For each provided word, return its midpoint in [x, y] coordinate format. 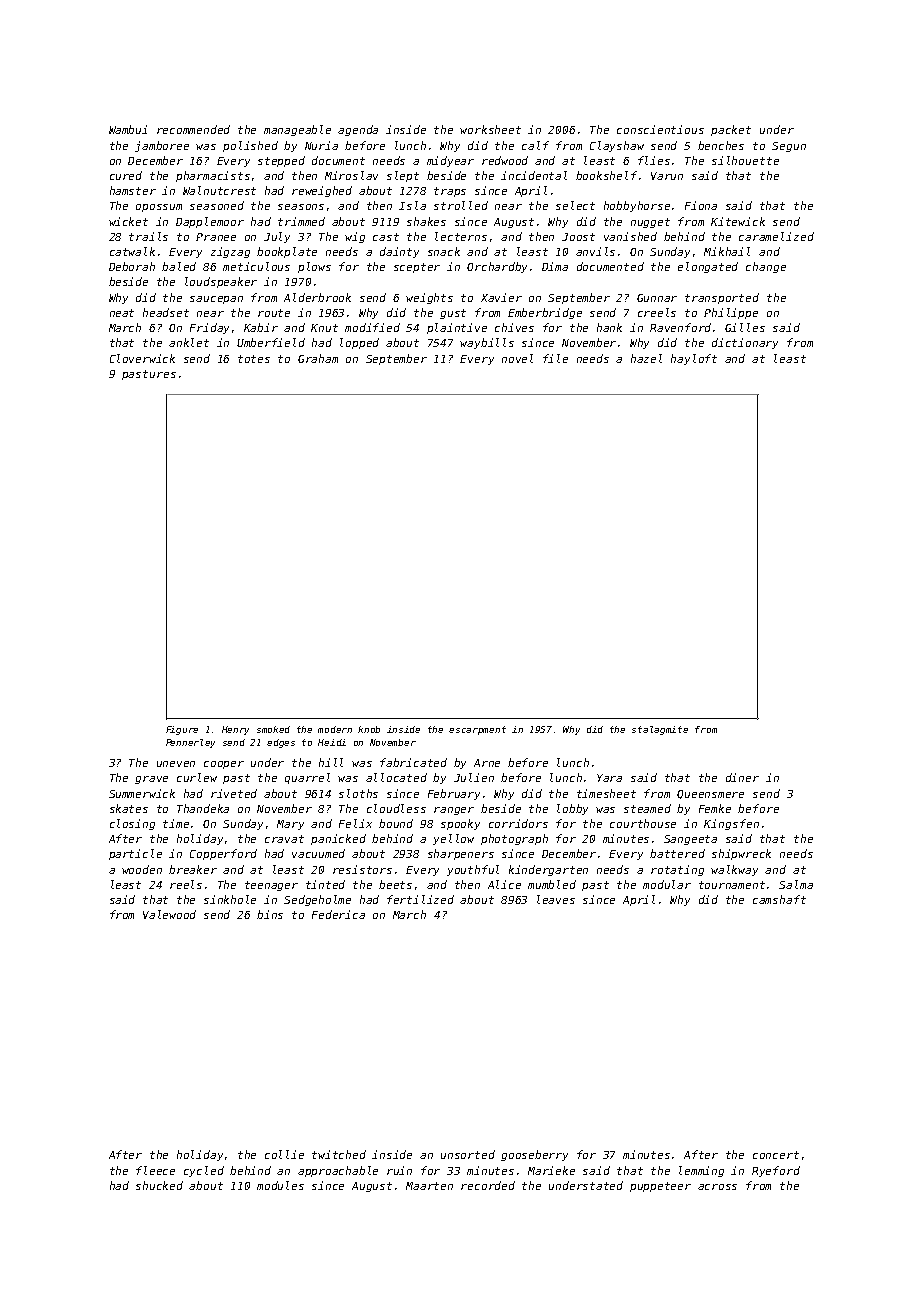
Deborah [132, 266]
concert [776, 1155]
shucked [159, 1185]
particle [135, 854]
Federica [338, 914]
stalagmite [660, 730]
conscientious [660, 129]
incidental [534, 175]
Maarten [429, 1186]
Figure [182, 730]
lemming [701, 1171]
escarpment [477, 730]
